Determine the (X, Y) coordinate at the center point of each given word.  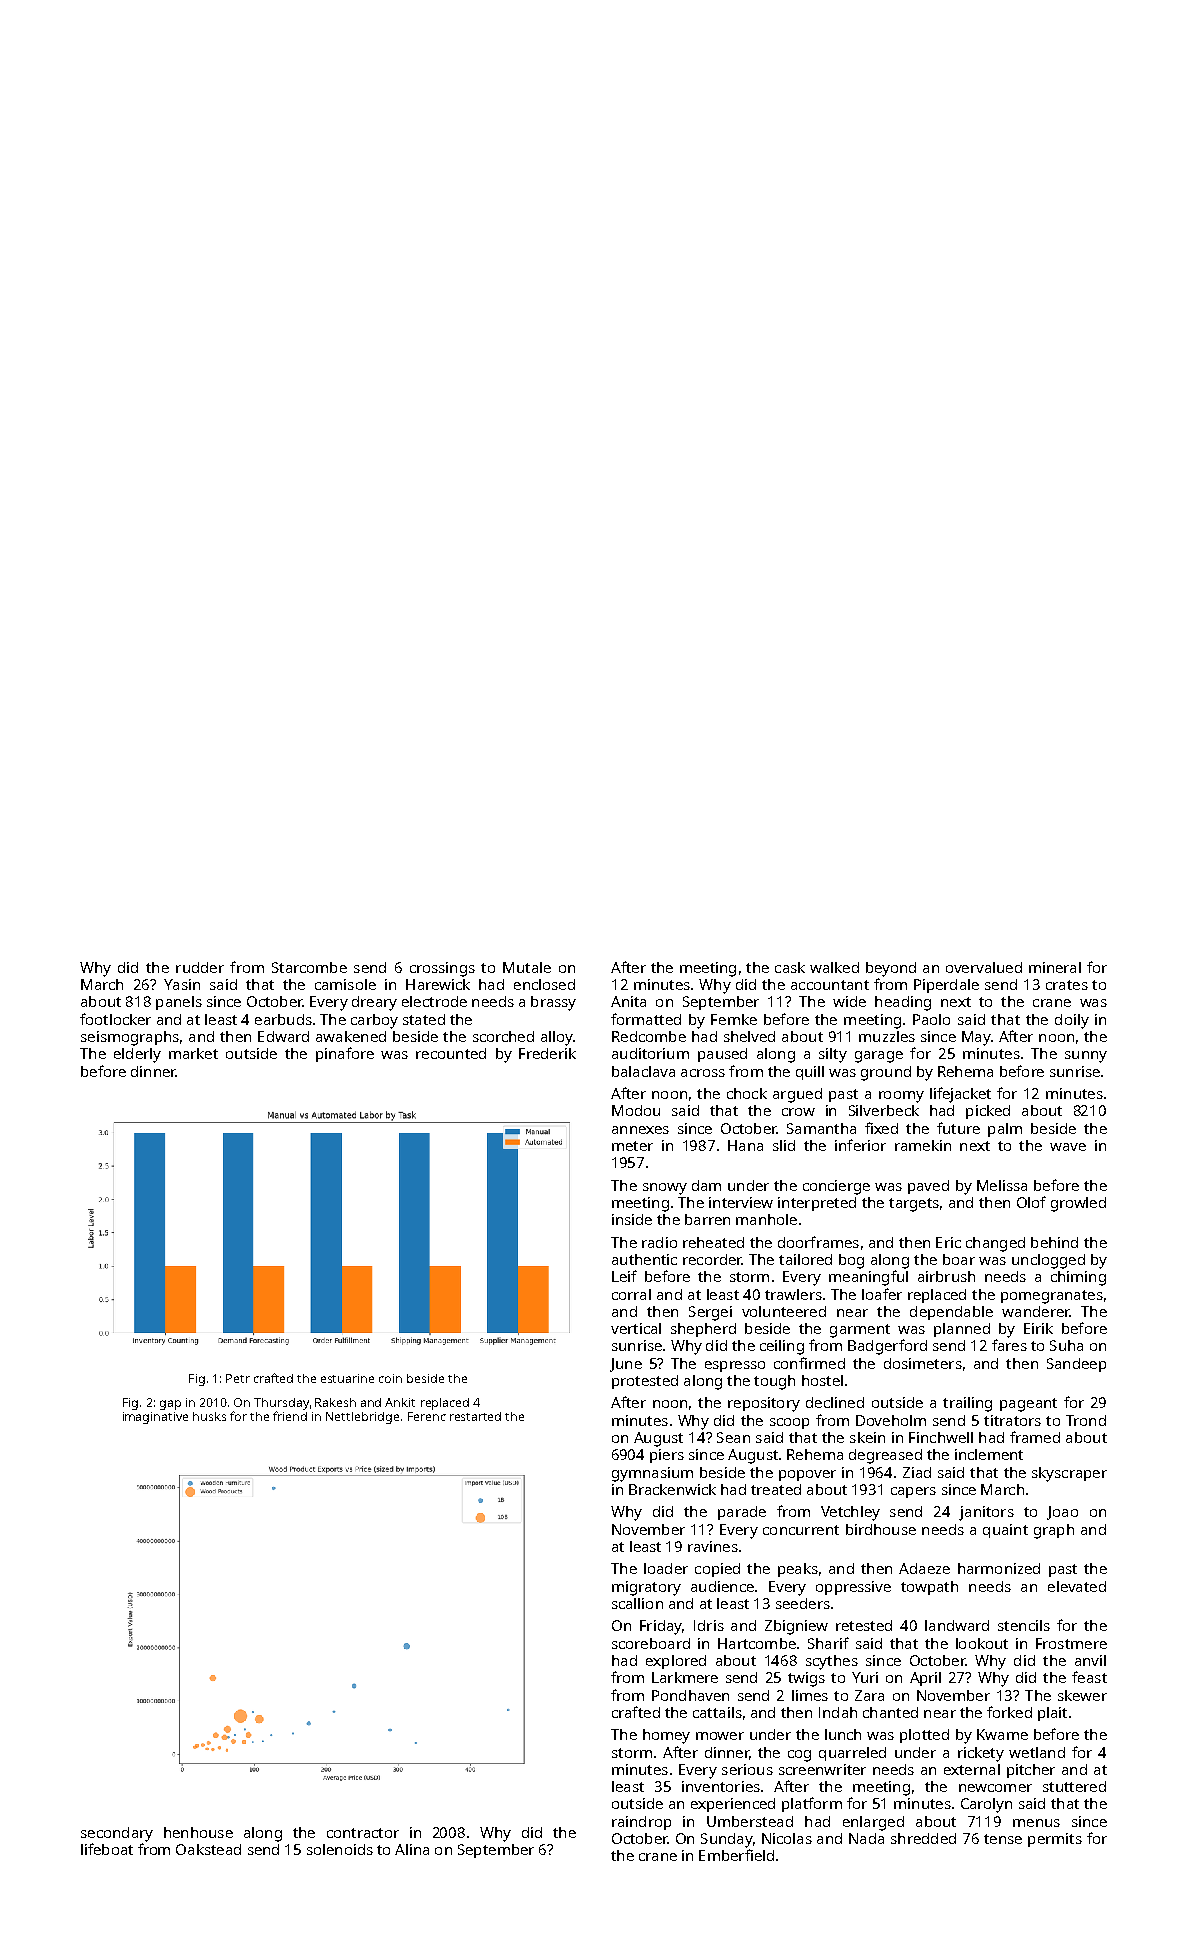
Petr (238, 1378)
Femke (734, 1019)
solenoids (340, 1849)
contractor (363, 1833)
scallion (637, 1603)
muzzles (887, 1036)
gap (170, 1405)
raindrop (641, 1823)
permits (1055, 1840)
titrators (1012, 1420)
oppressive (853, 1588)
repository (764, 1404)
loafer (882, 1294)
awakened (351, 1036)
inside (632, 1219)
